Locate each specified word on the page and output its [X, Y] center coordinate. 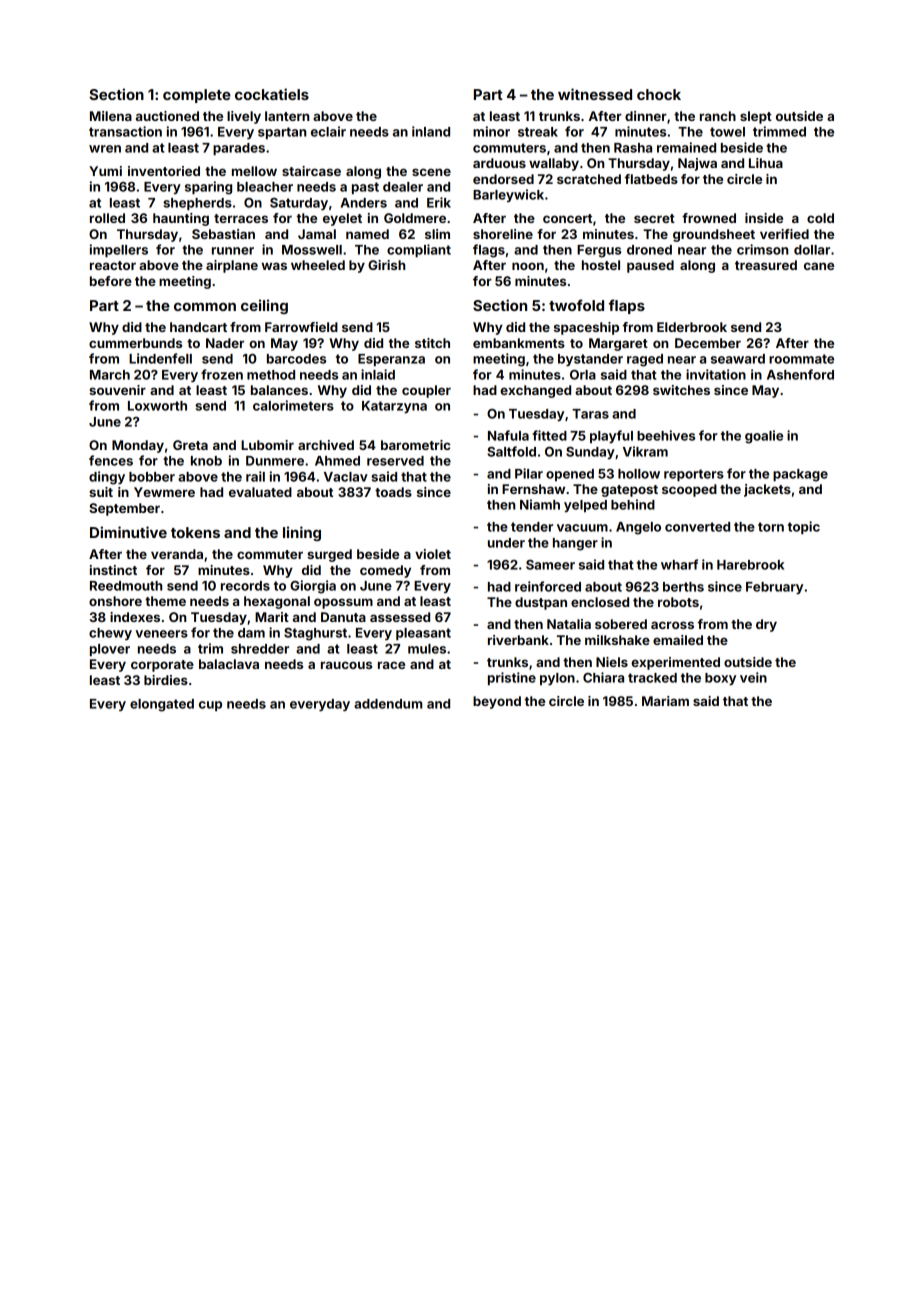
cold [820, 218]
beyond [497, 702]
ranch [718, 116]
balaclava [229, 664]
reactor [113, 265]
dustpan [541, 603]
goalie [764, 437]
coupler [426, 391]
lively [244, 117]
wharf [679, 564]
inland [431, 131]
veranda [177, 554]
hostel [601, 265]
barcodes [296, 359]
